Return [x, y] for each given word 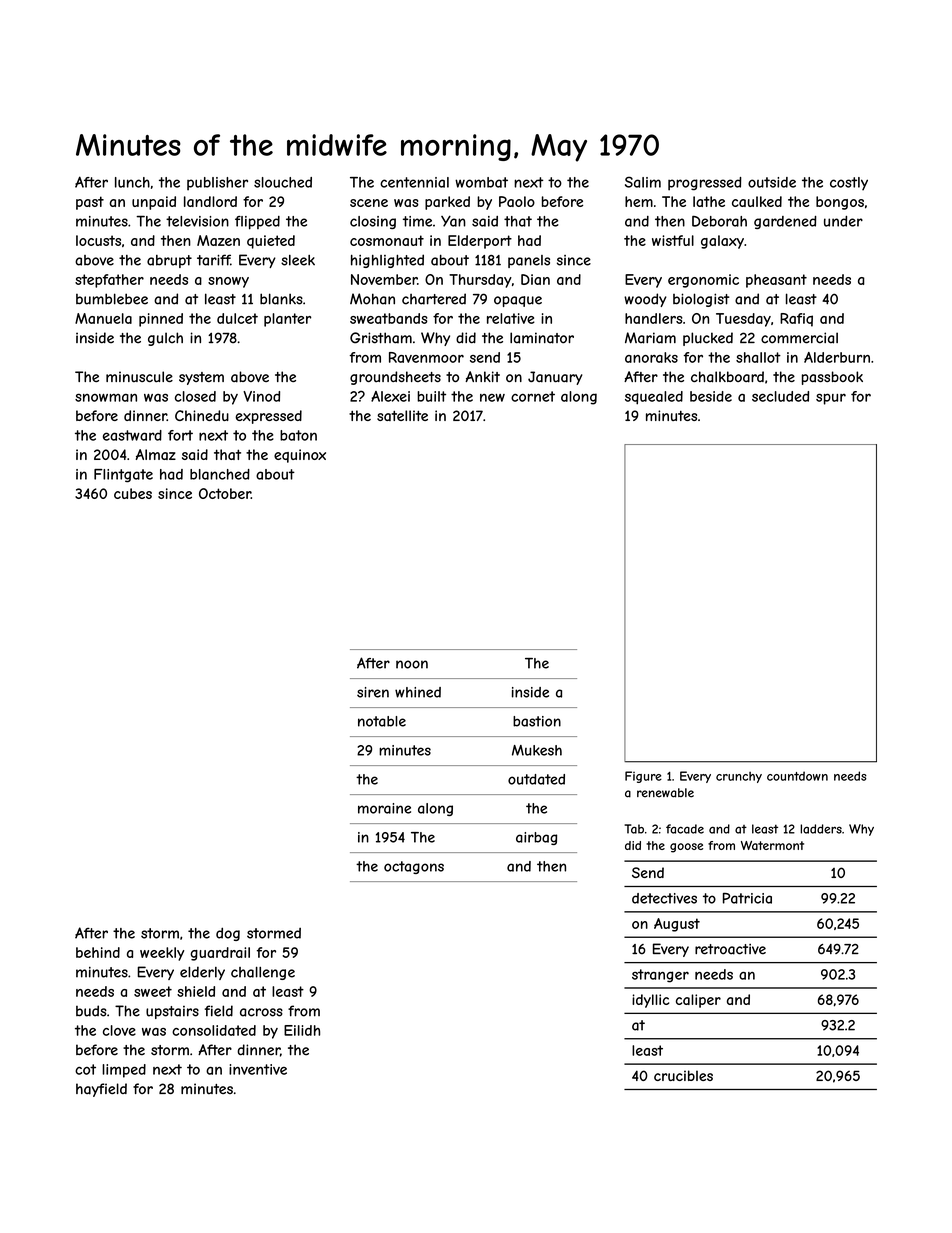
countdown [797, 776]
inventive [258, 1069]
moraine [384, 808]
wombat [481, 182]
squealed [654, 398]
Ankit [482, 376]
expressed [268, 417]
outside [772, 182]
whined [418, 692]
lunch [132, 182]
